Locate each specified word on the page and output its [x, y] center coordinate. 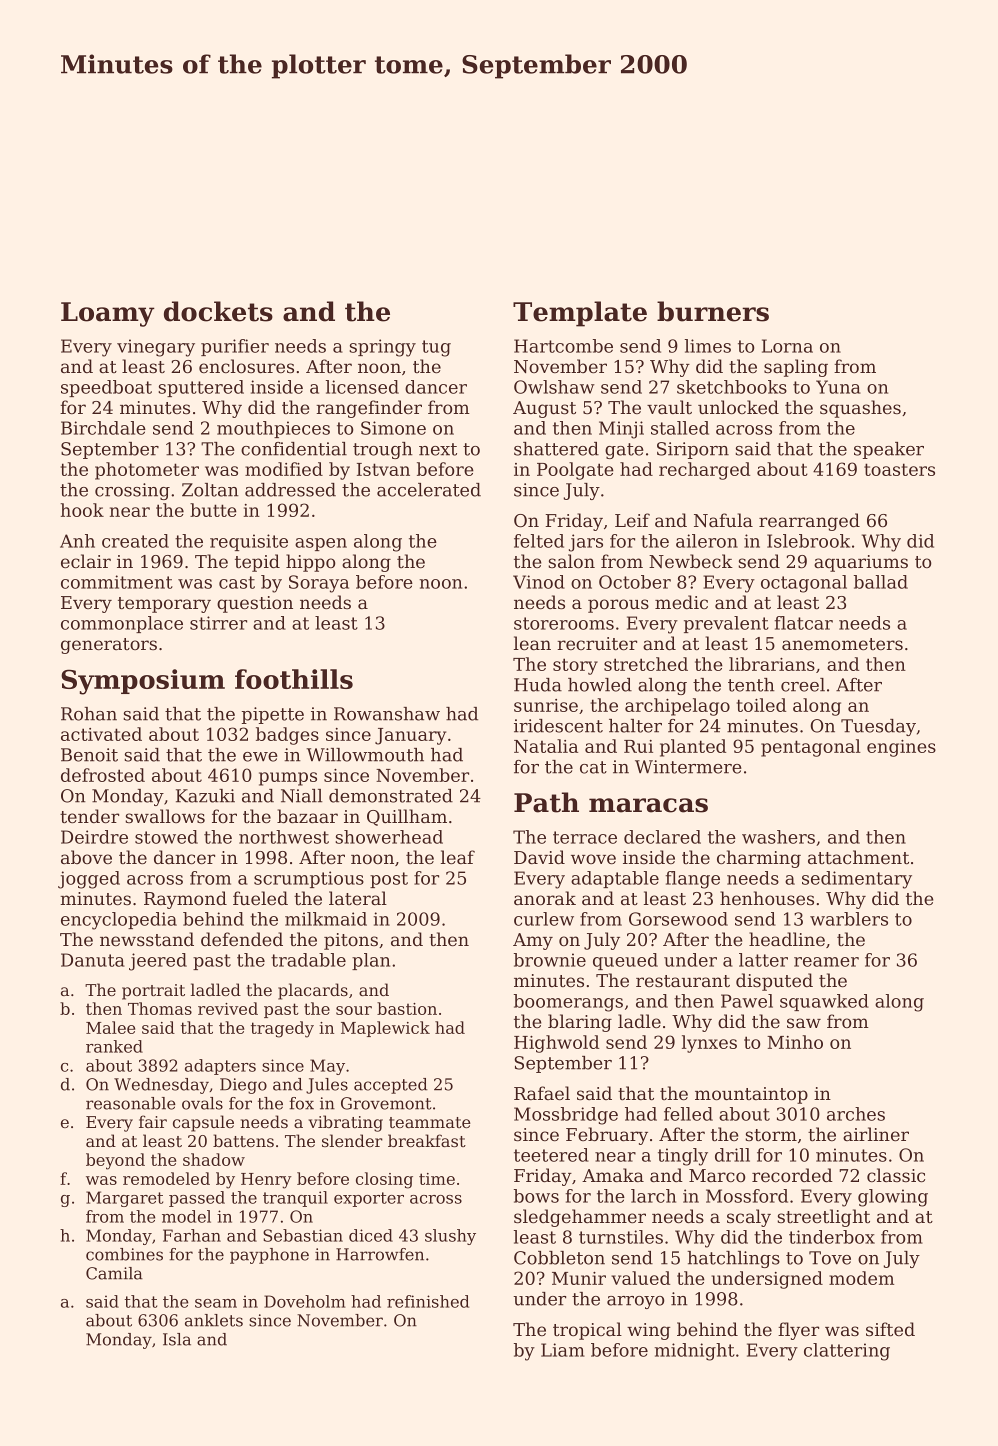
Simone [393, 428]
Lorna [787, 346]
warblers [849, 919]
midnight [694, 1352]
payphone [269, 1256]
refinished [428, 1301]
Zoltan [210, 490]
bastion [407, 1008]
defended [242, 939]
